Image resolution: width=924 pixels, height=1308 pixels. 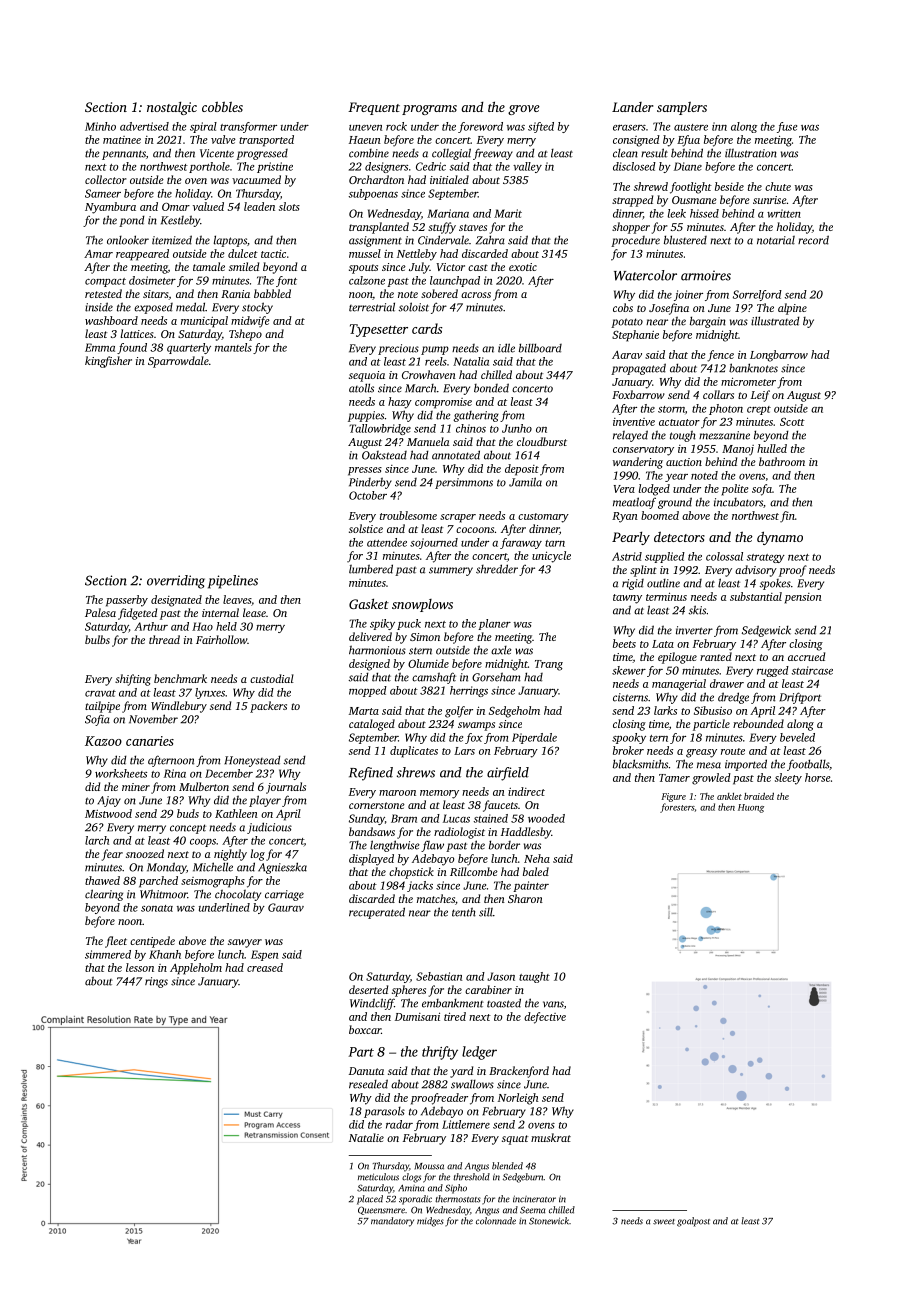 I want to click on miner, so click(x=136, y=787).
